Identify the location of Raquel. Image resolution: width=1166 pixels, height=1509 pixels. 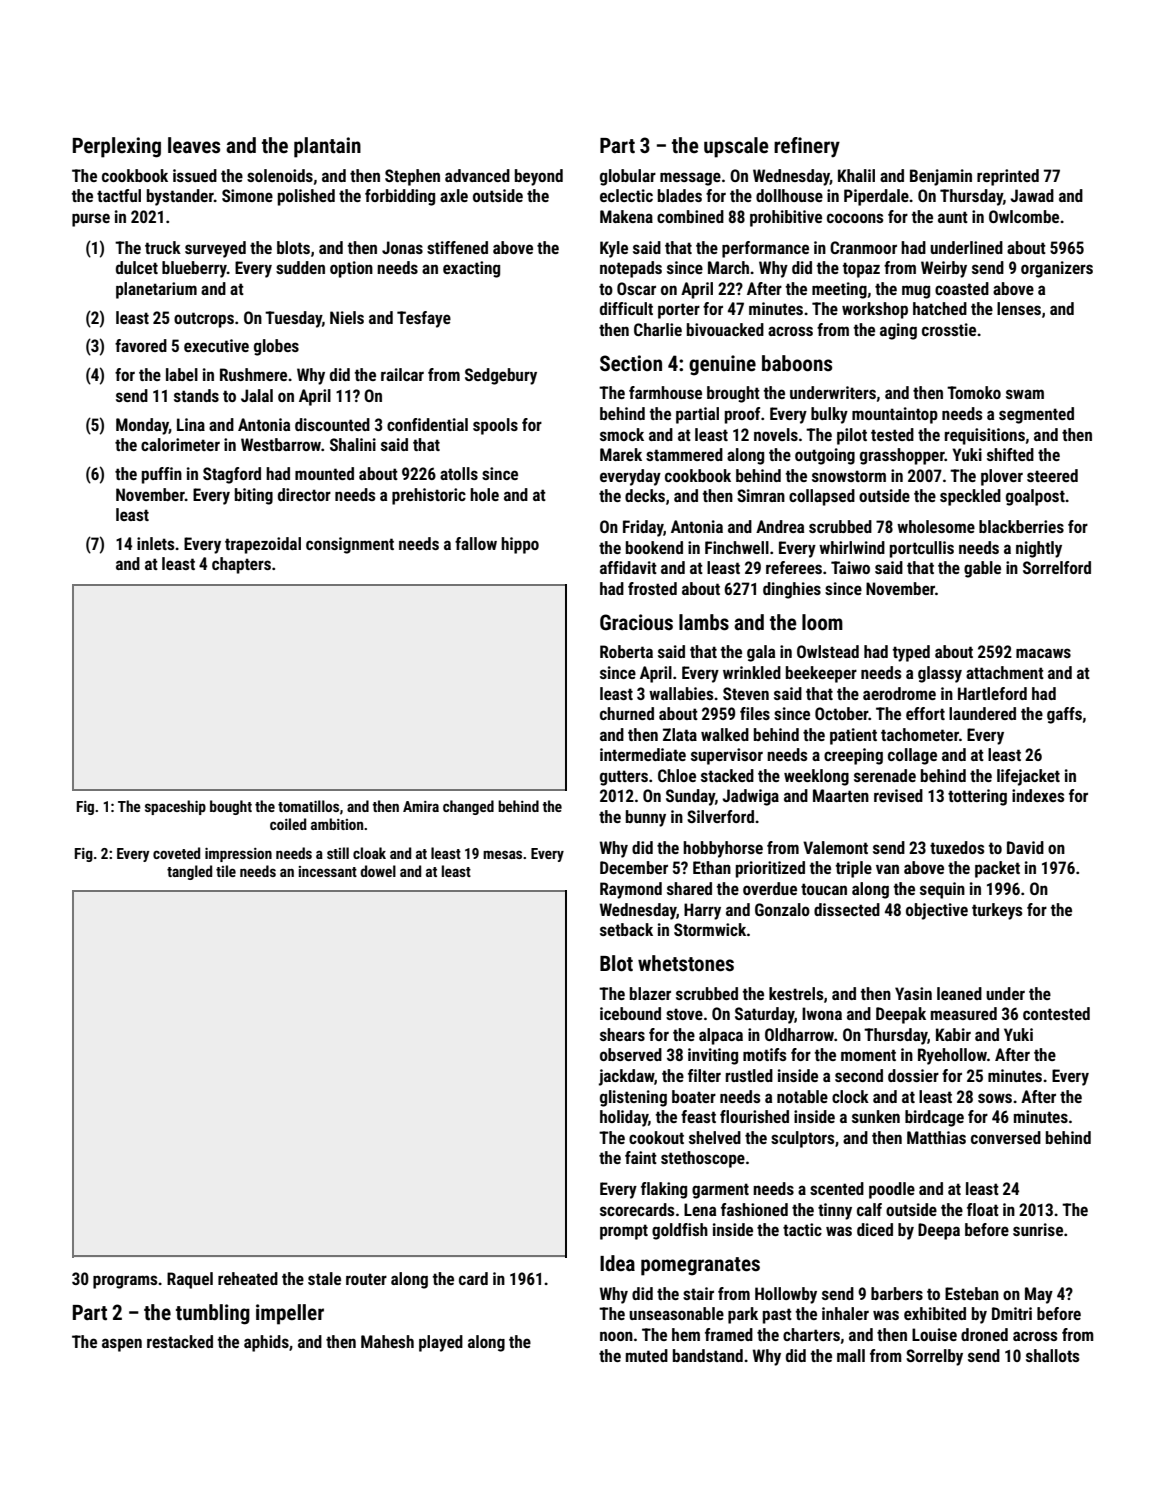
(190, 1280).
